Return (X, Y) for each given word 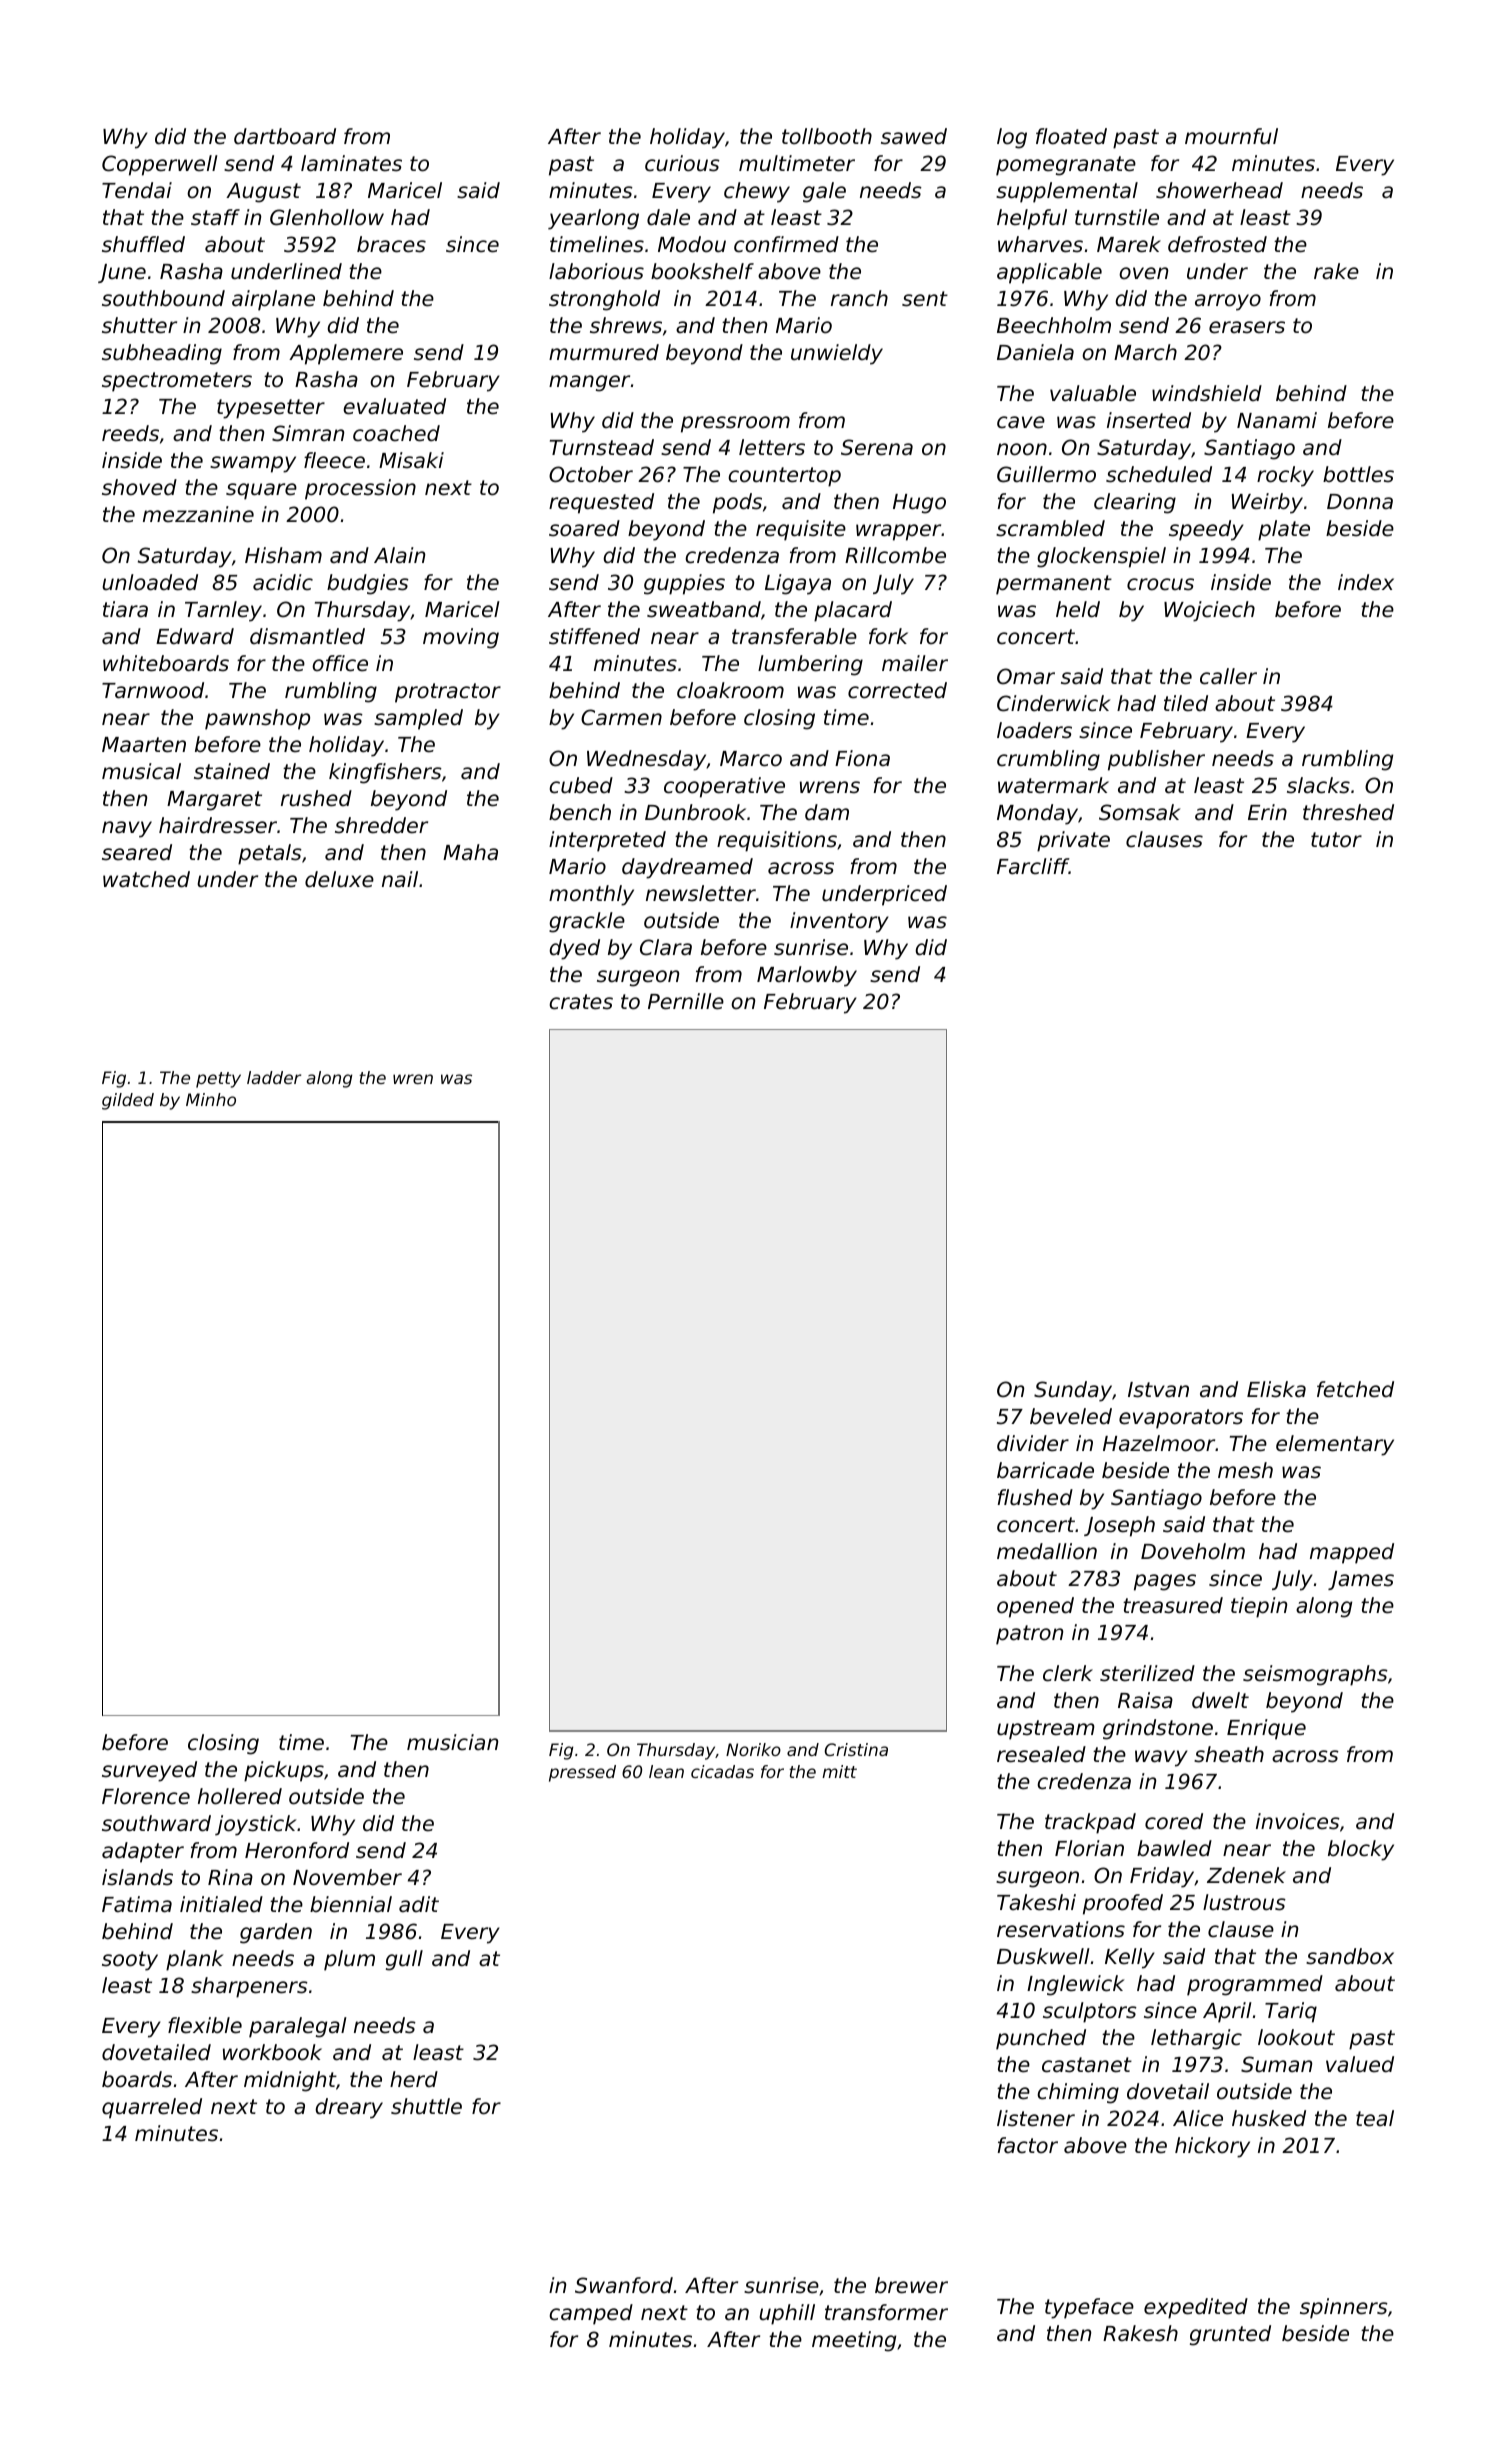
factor (1028, 2145)
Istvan (1158, 1390)
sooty (130, 1961)
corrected (897, 690)
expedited (1196, 2308)
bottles (1358, 474)
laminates (351, 163)
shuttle (426, 2106)
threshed (1348, 812)
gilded (128, 1101)
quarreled (152, 2108)
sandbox (1350, 1956)
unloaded (150, 582)
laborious (596, 271)
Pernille (686, 1001)
